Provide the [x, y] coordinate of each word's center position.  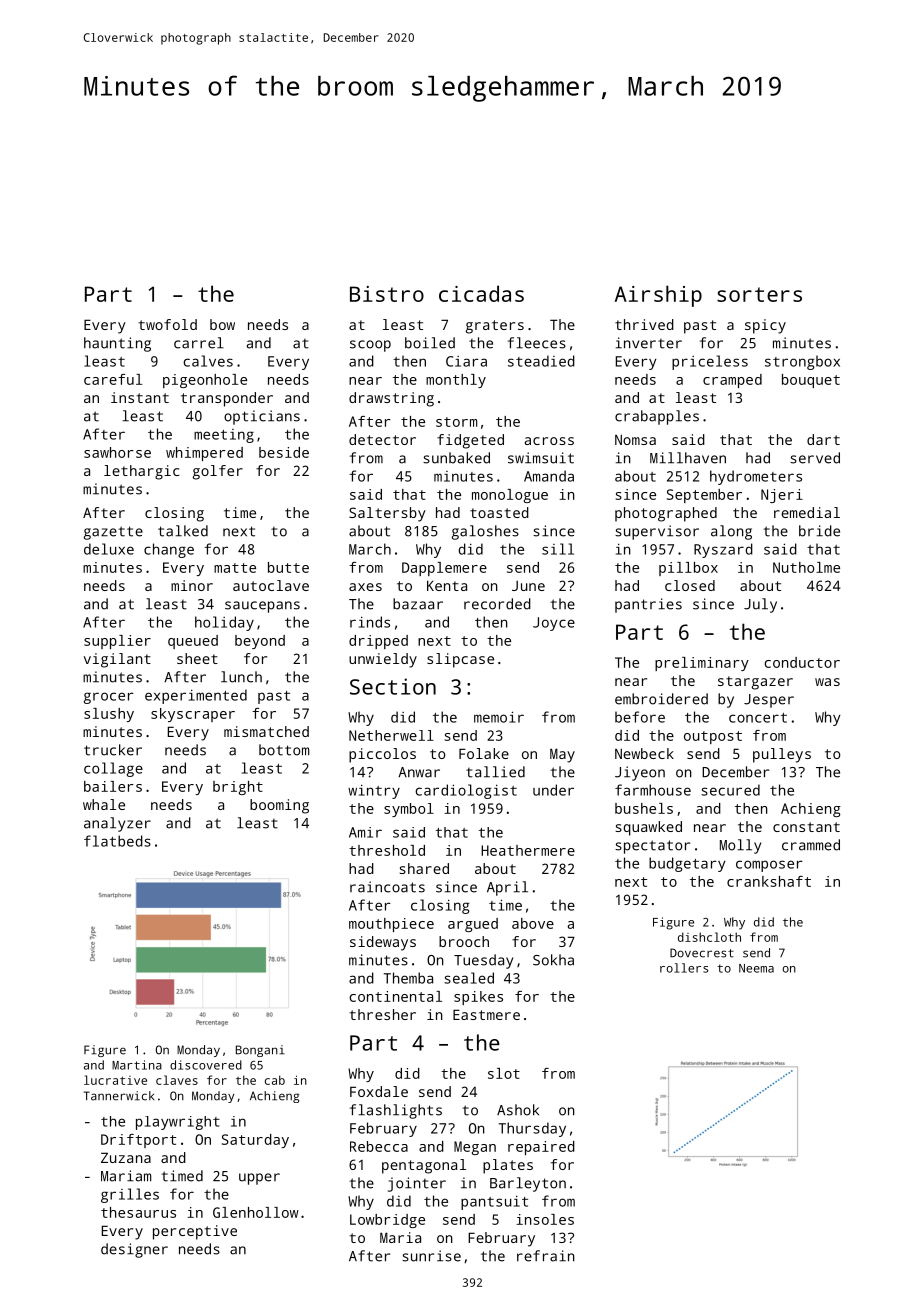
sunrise [431, 1256]
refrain [546, 1256]
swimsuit [541, 458]
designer [134, 1250]
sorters [759, 294]
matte [235, 568]
